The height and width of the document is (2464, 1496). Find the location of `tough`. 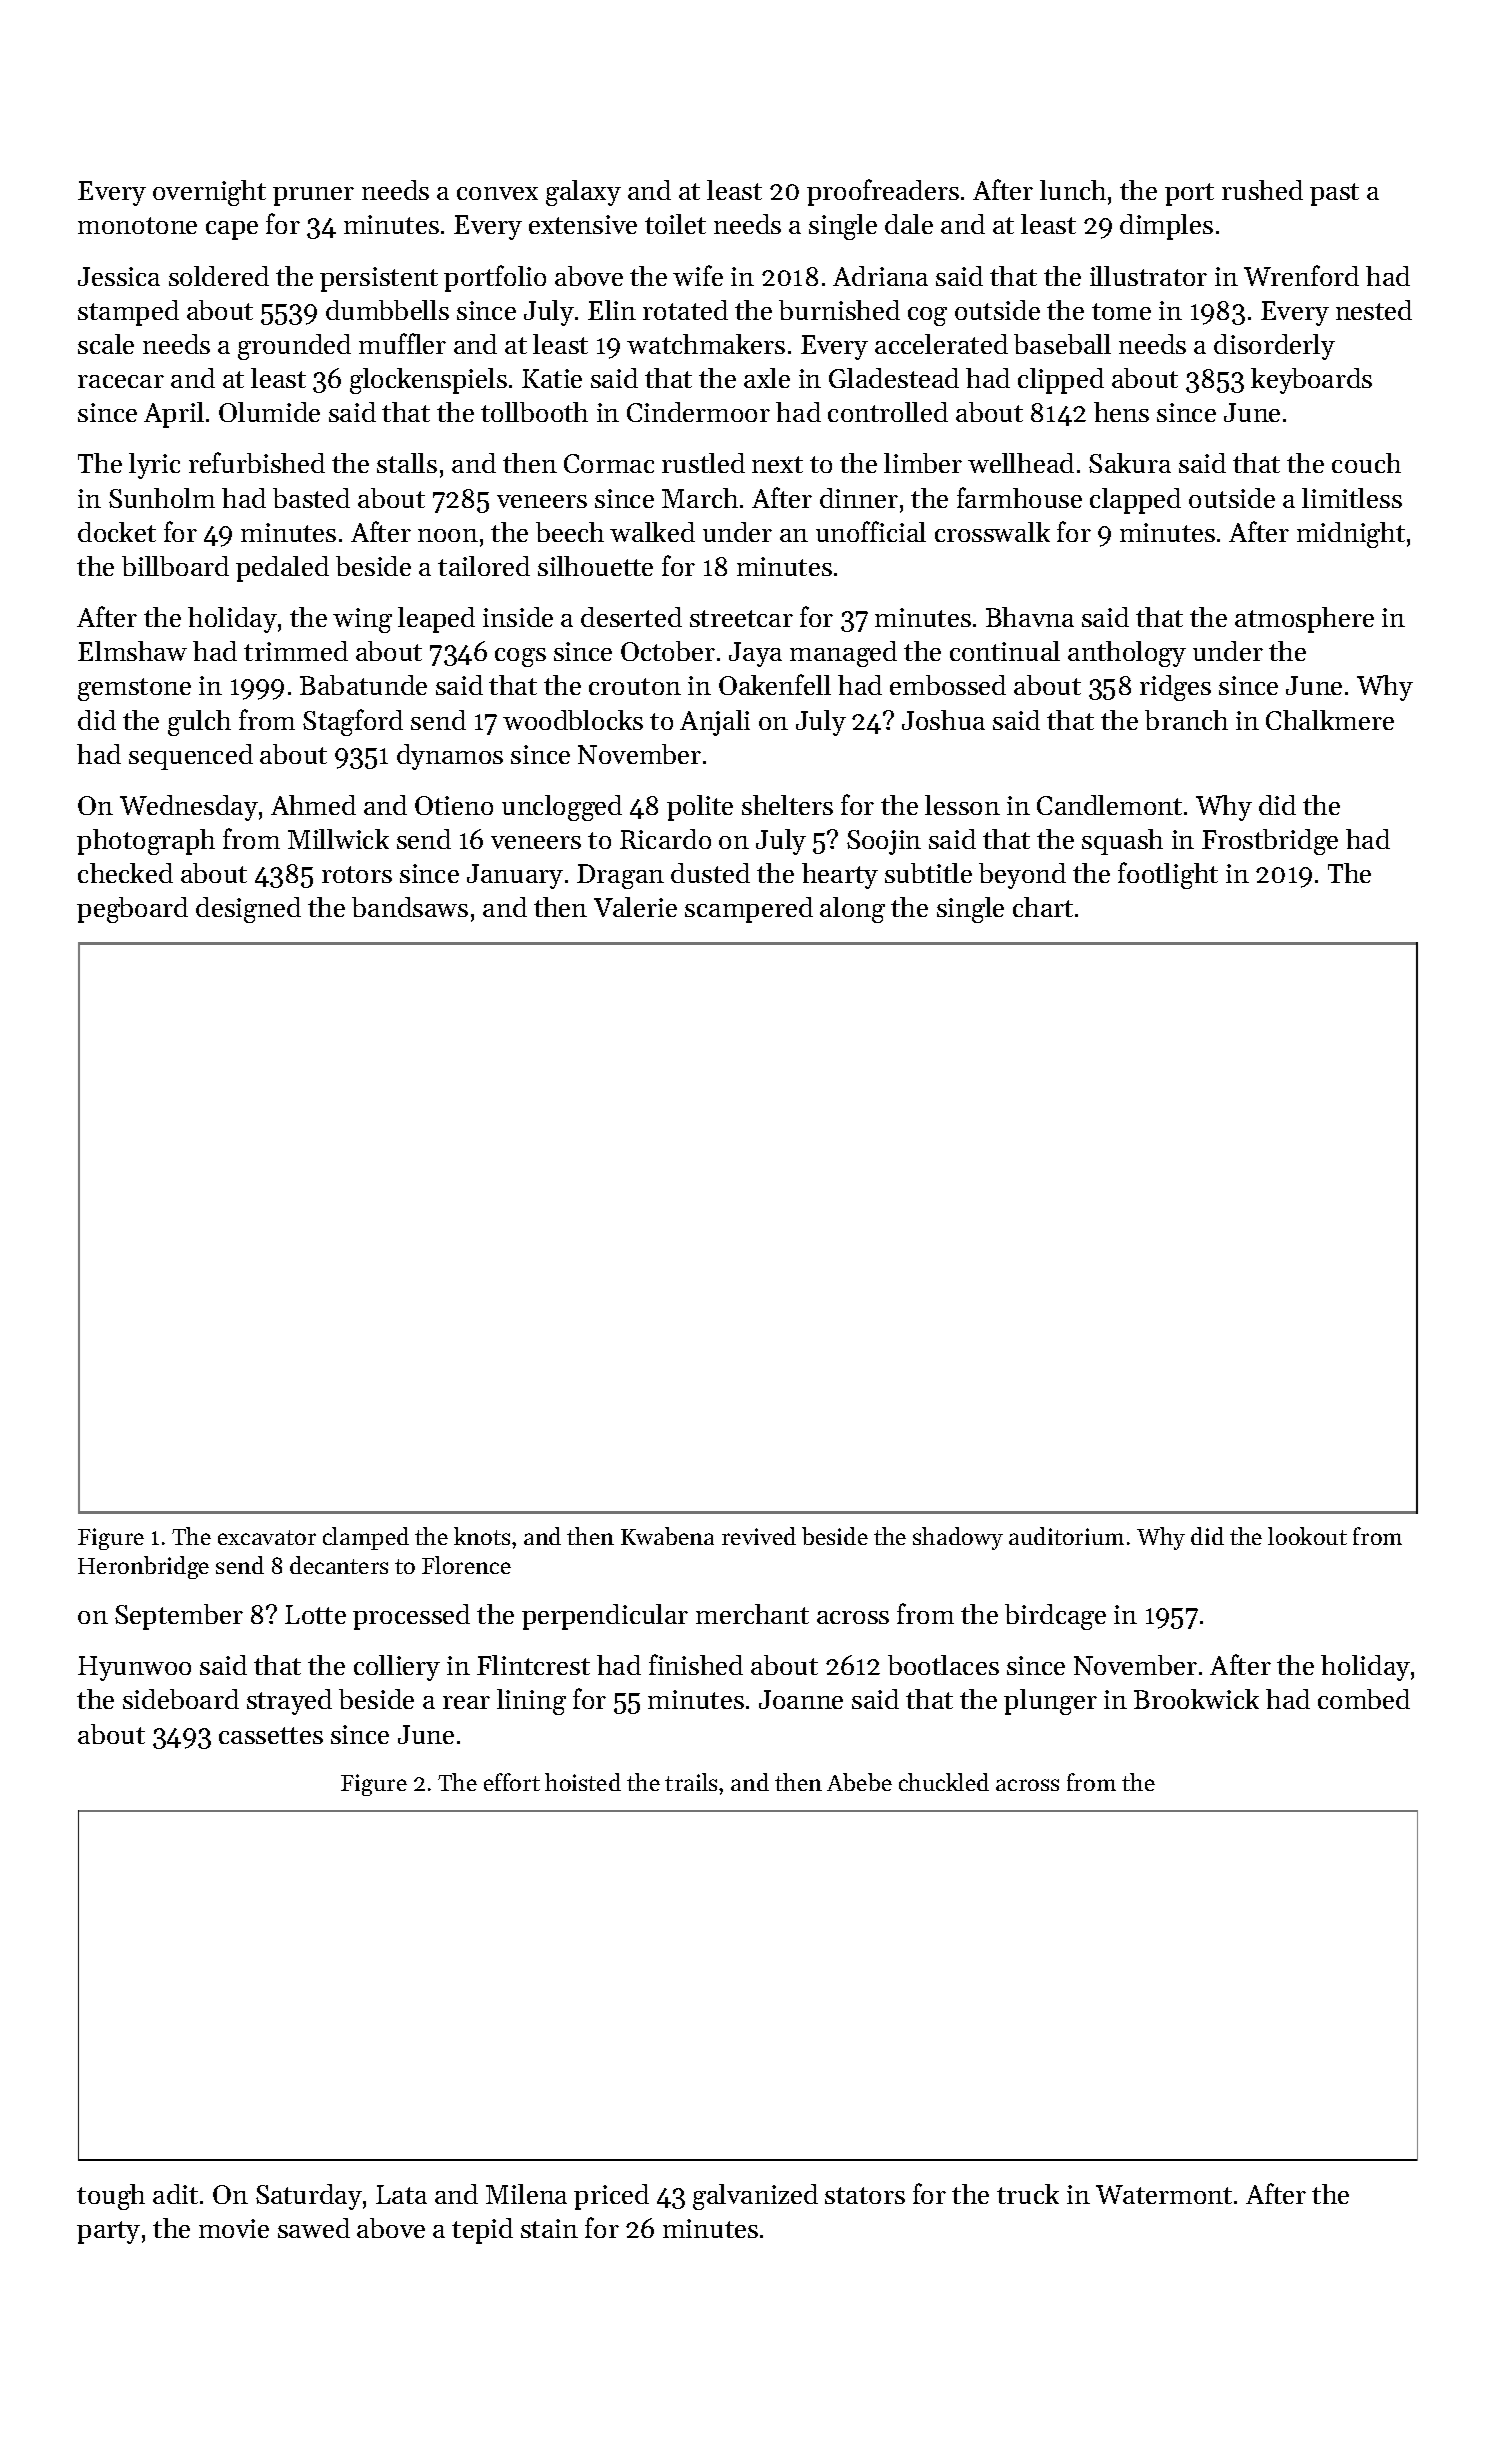

tough is located at coordinates (111, 2197).
